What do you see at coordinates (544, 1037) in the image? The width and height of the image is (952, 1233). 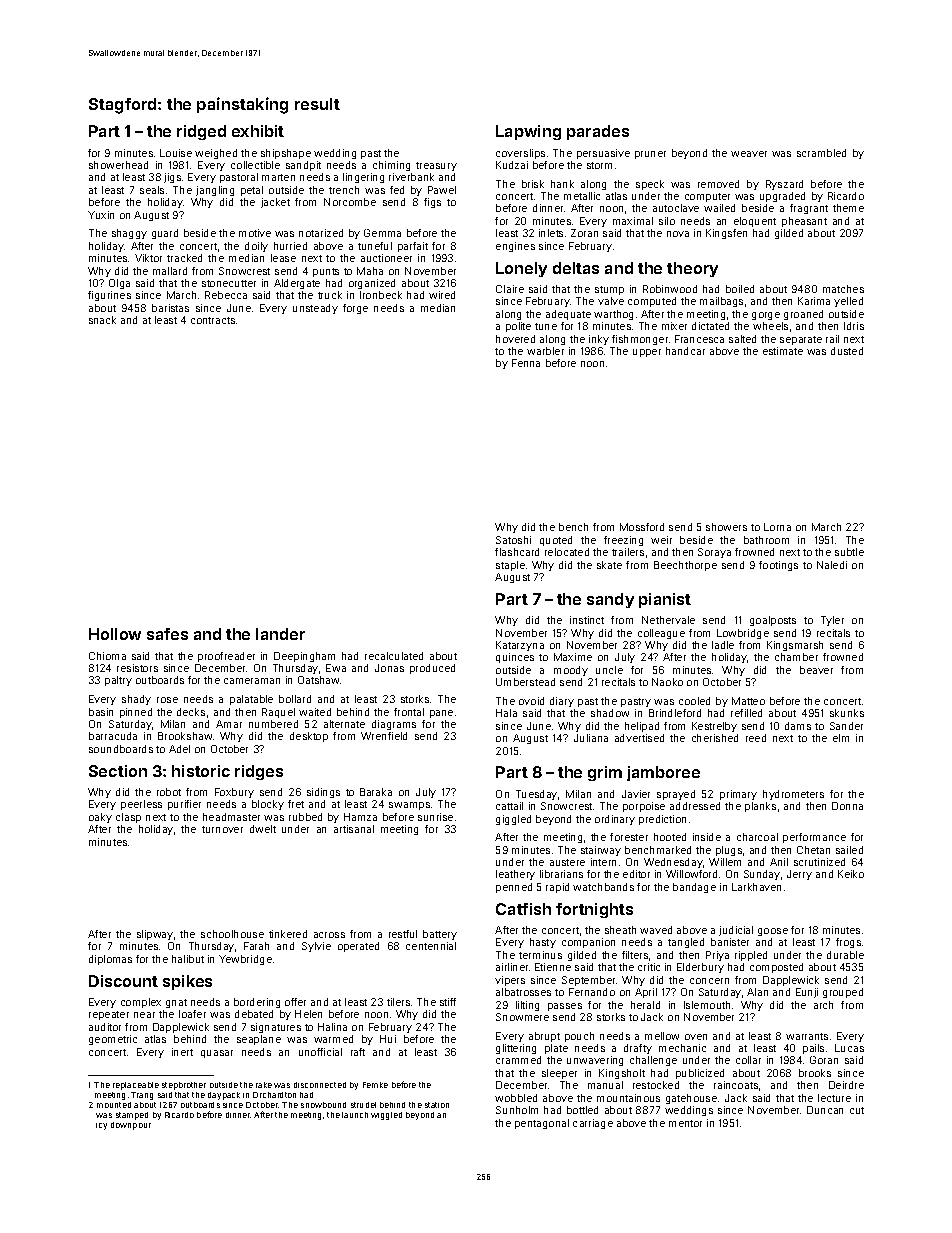 I see `abrupt` at bounding box center [544, 1037].
